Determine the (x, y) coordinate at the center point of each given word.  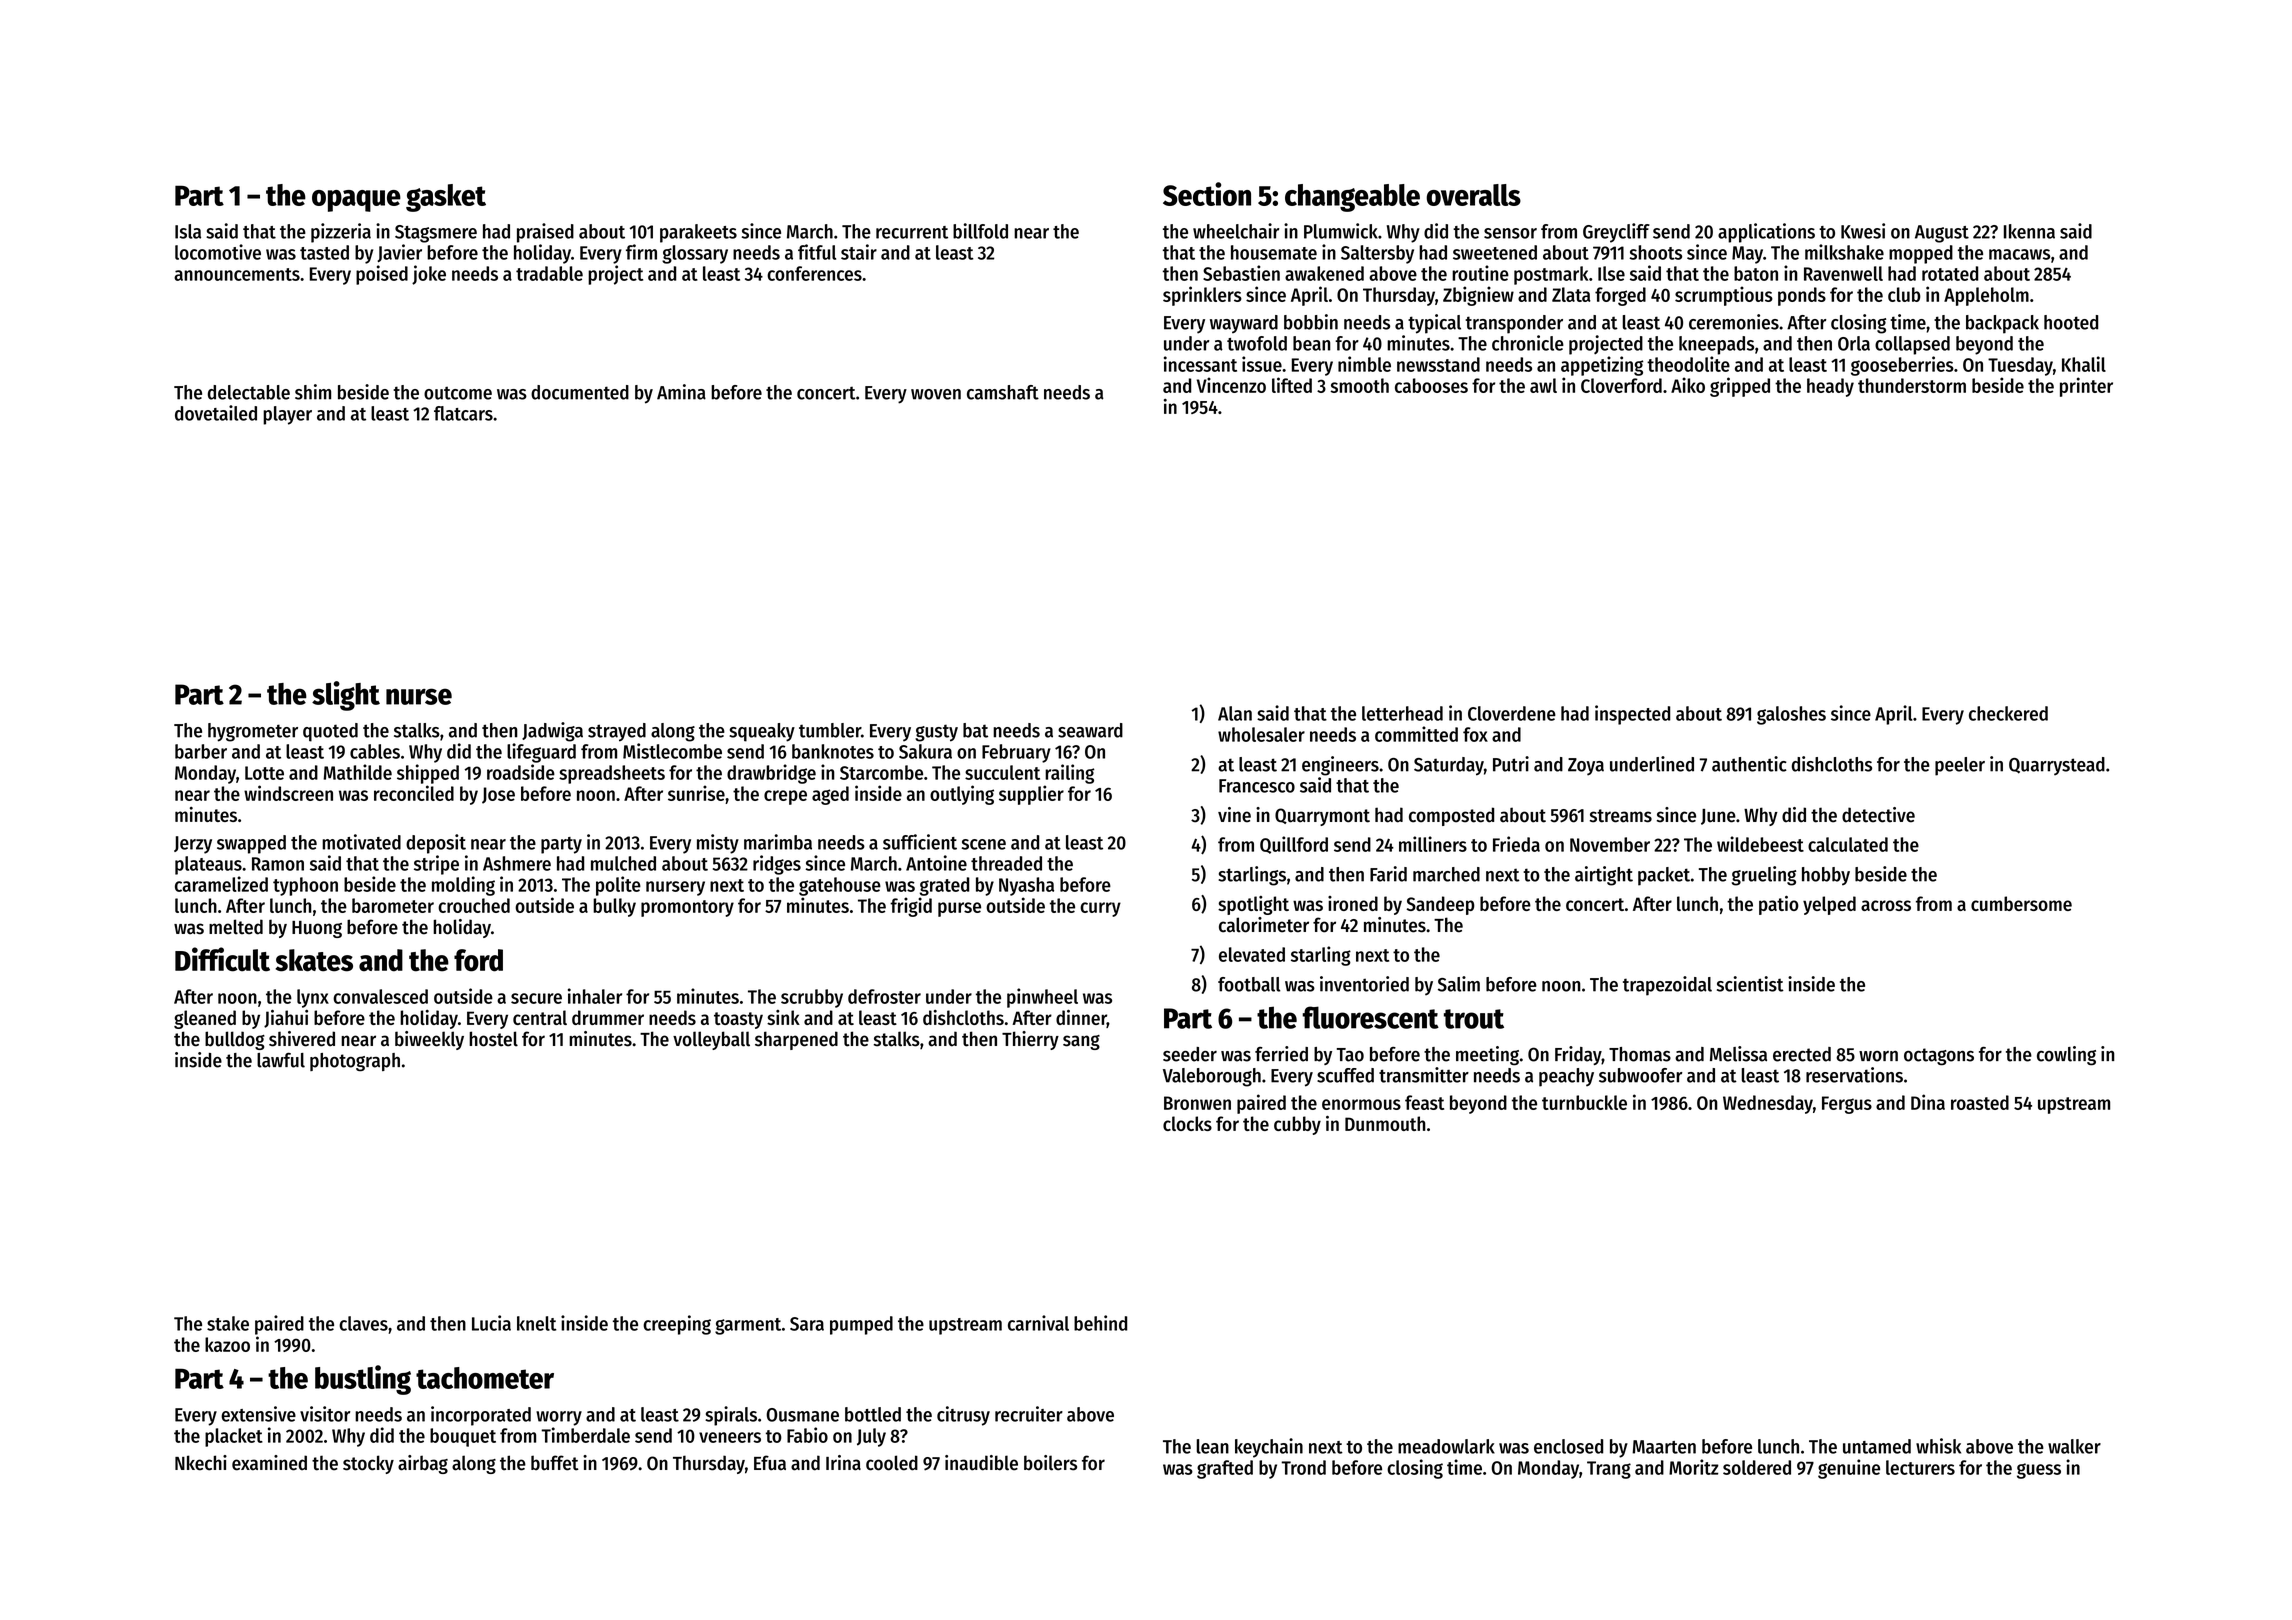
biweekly (429, 1040)
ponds (1802, 296)
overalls (1473, 195)
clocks (1187, 1123)
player (287, 415)
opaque (356, 201)
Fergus (1847, 1105)
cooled (892, 1463)
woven (936, 394)
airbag (423, 1464)
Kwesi (1863, 231)
